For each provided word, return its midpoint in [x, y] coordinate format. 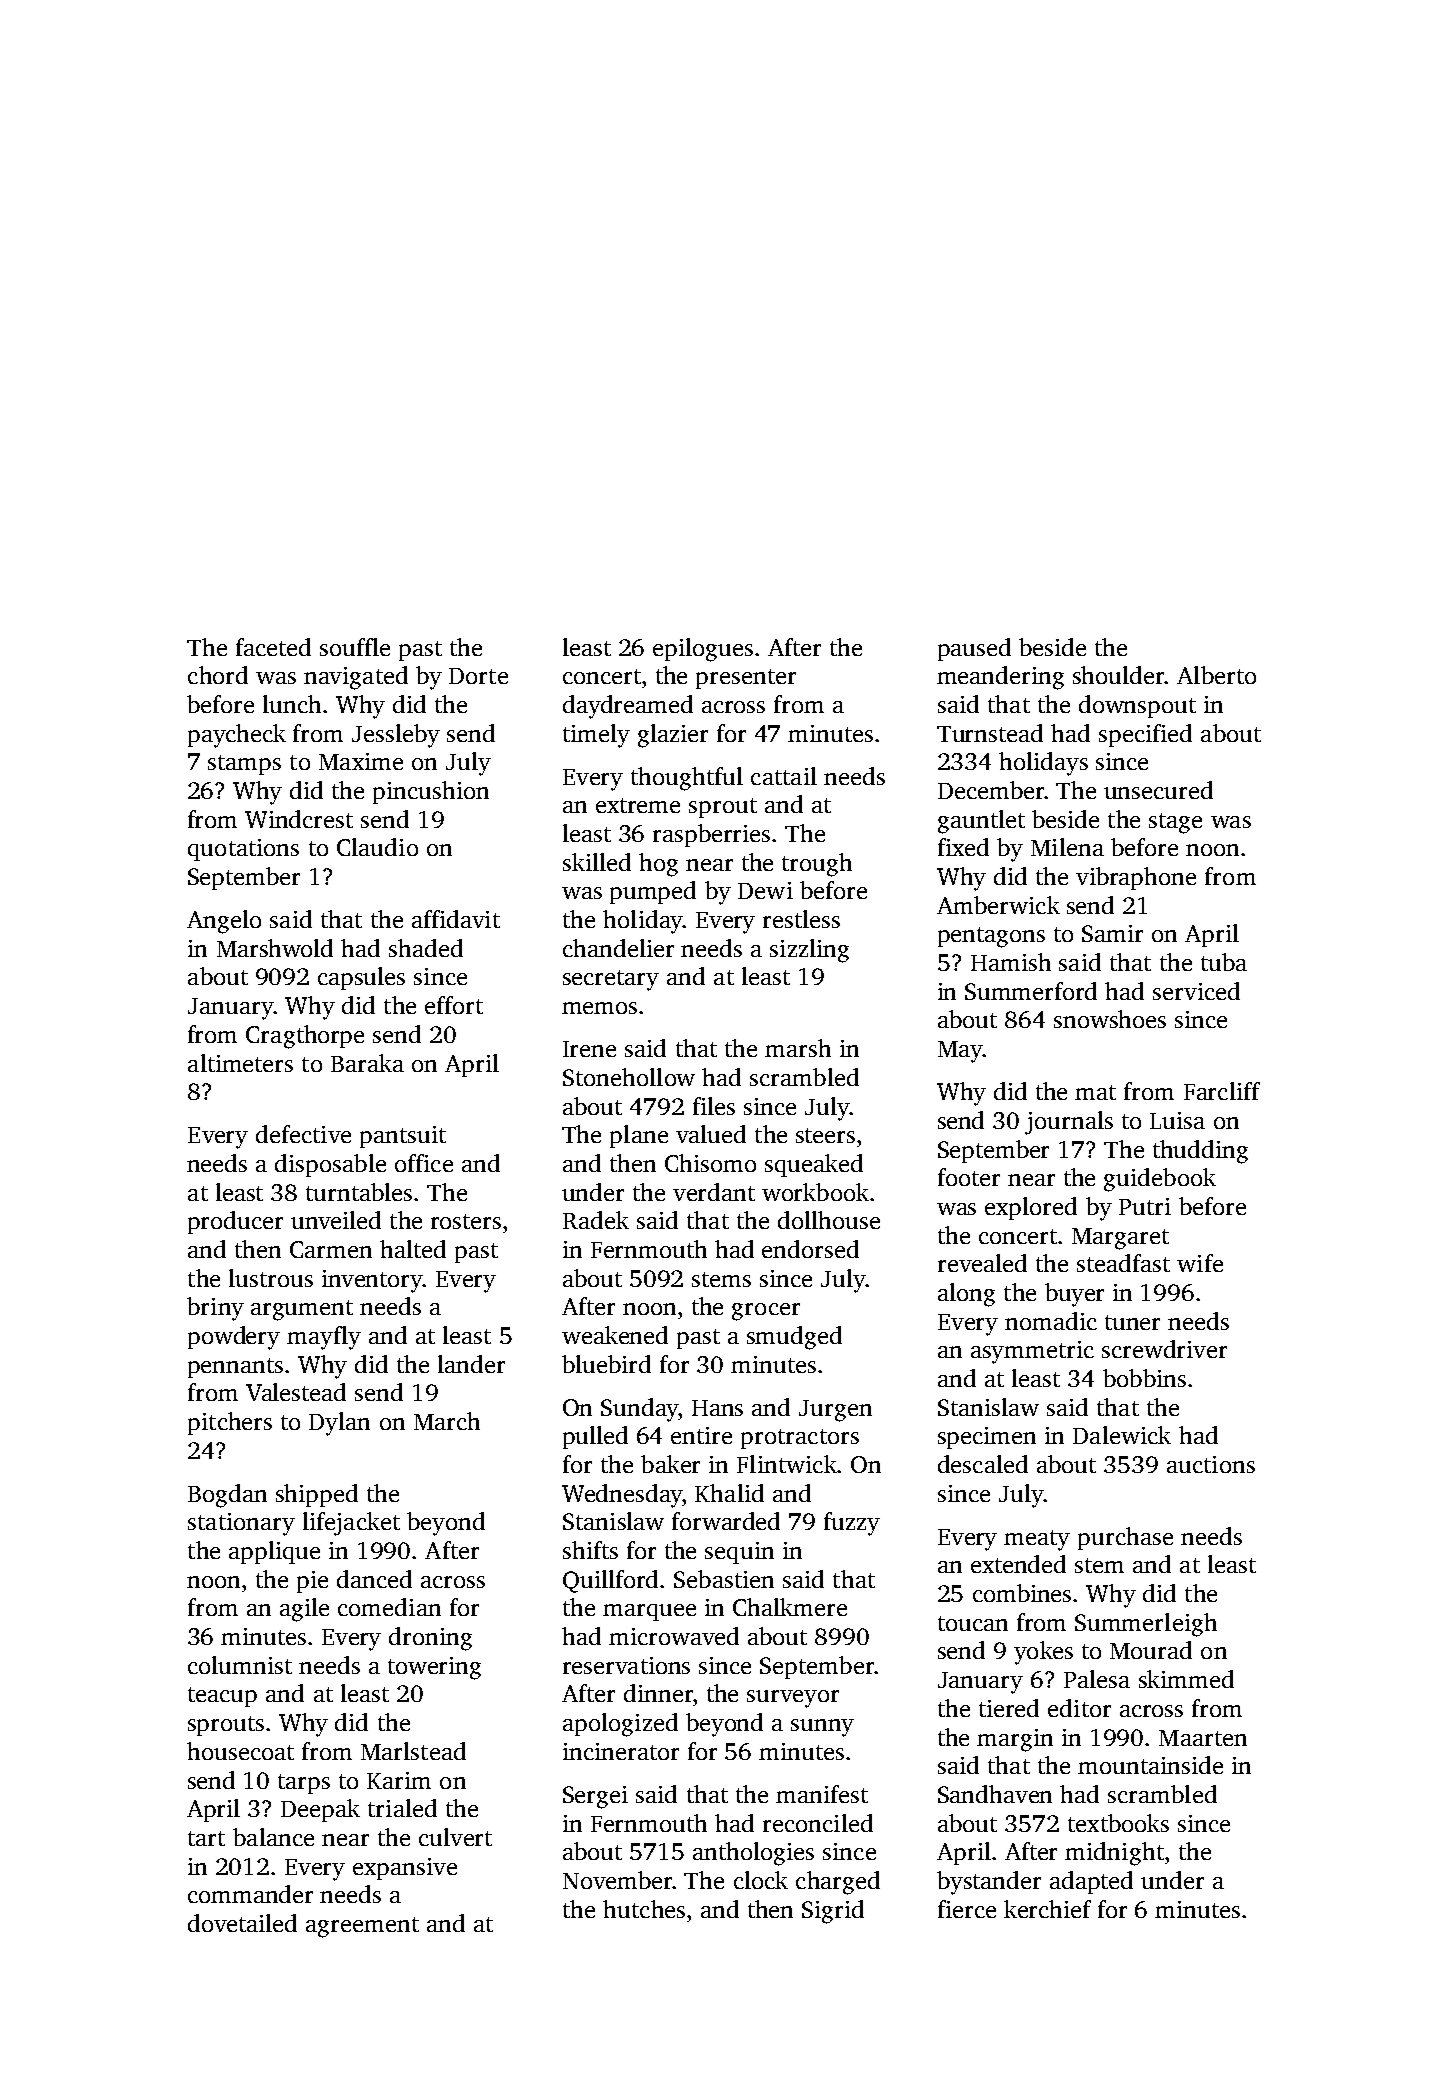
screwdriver [1164, 1349]
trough [817, 865]
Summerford [1031, 991]
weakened [615, 1335]
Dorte [478, 676]
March [447, 1421]
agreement [362, 1927]
